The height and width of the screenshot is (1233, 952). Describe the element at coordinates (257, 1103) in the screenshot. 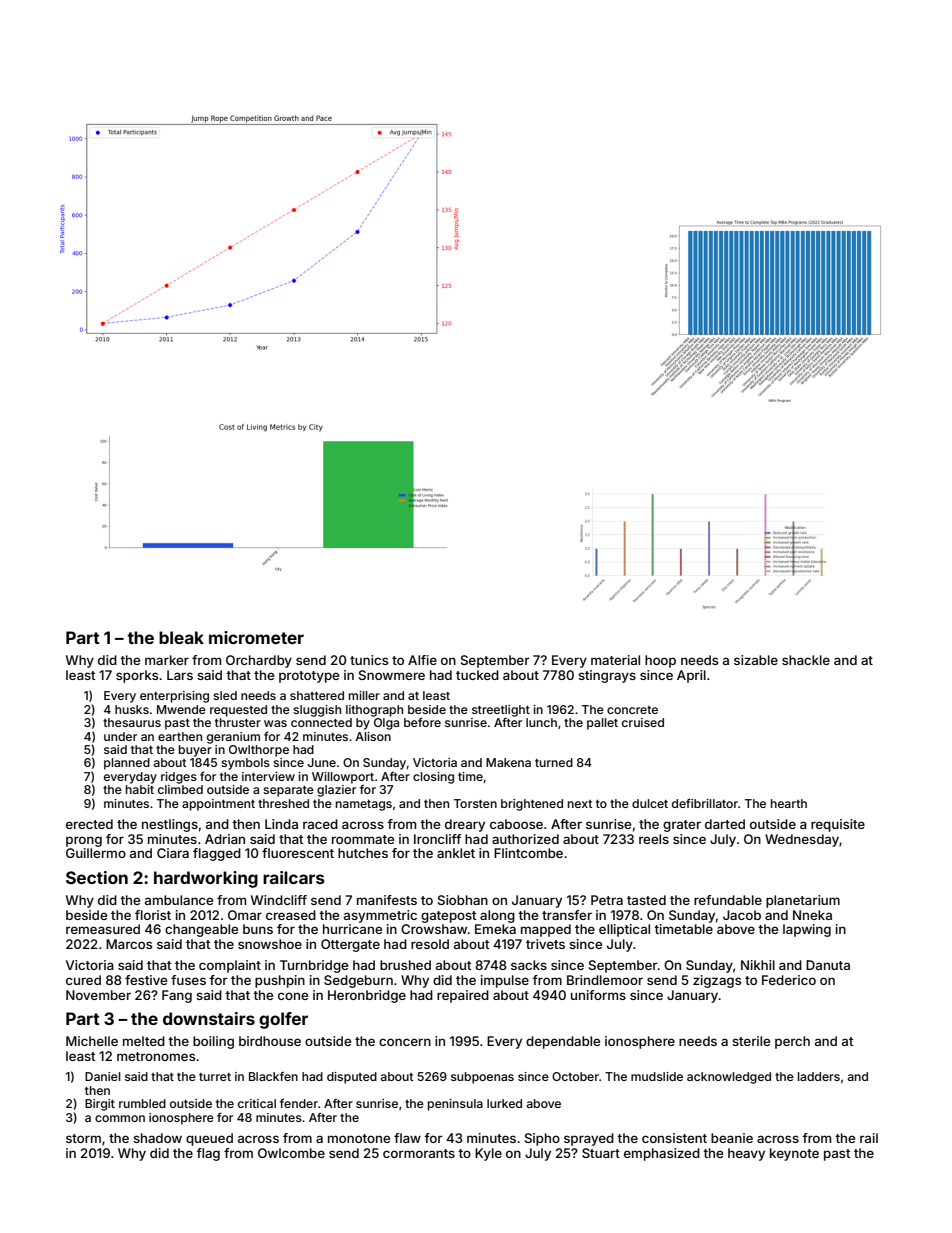

I see `critical` at that location.
